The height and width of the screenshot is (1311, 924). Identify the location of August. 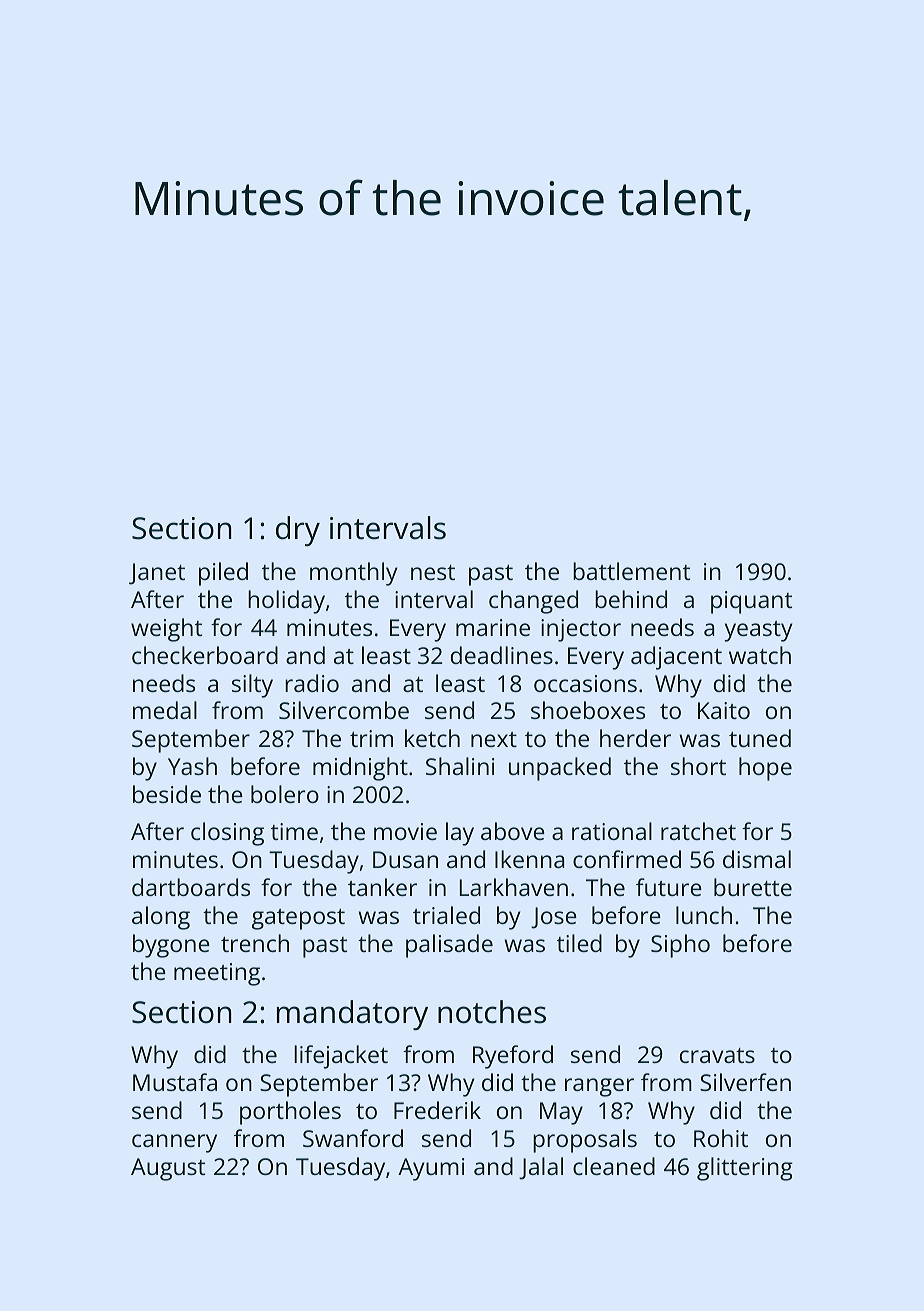
(168, 1169).
